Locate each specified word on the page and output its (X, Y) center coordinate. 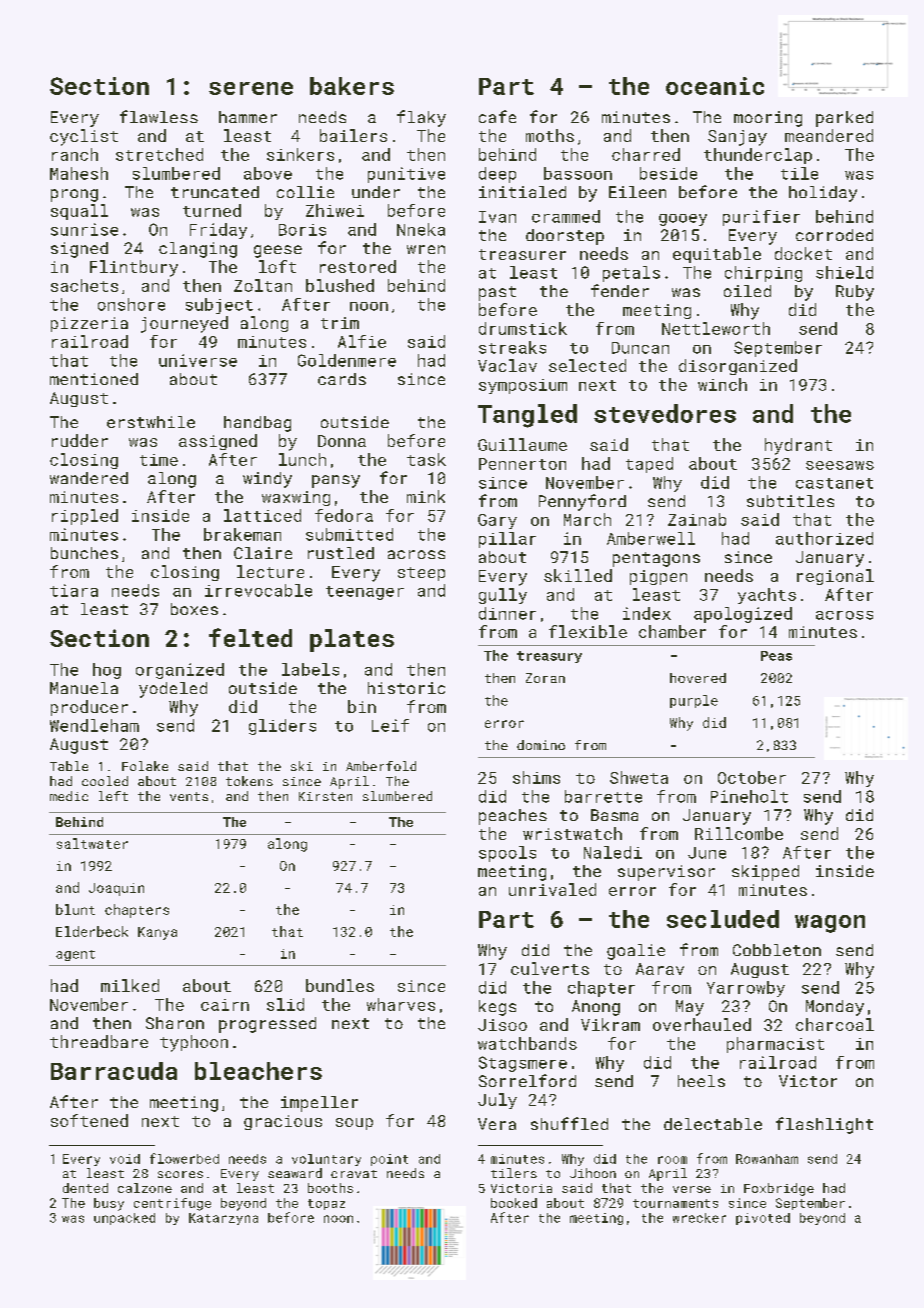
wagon (830, 924)
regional (835, 577)
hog (107, 671)
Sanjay (737, 138)
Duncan (640, 348)
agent (75, 955)
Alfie (362, 341)
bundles (340, 985)
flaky (421, 118)
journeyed (184, 324)
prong (74, 195)
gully (503, 596)
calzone (145, 1188)
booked (514, 1203)
